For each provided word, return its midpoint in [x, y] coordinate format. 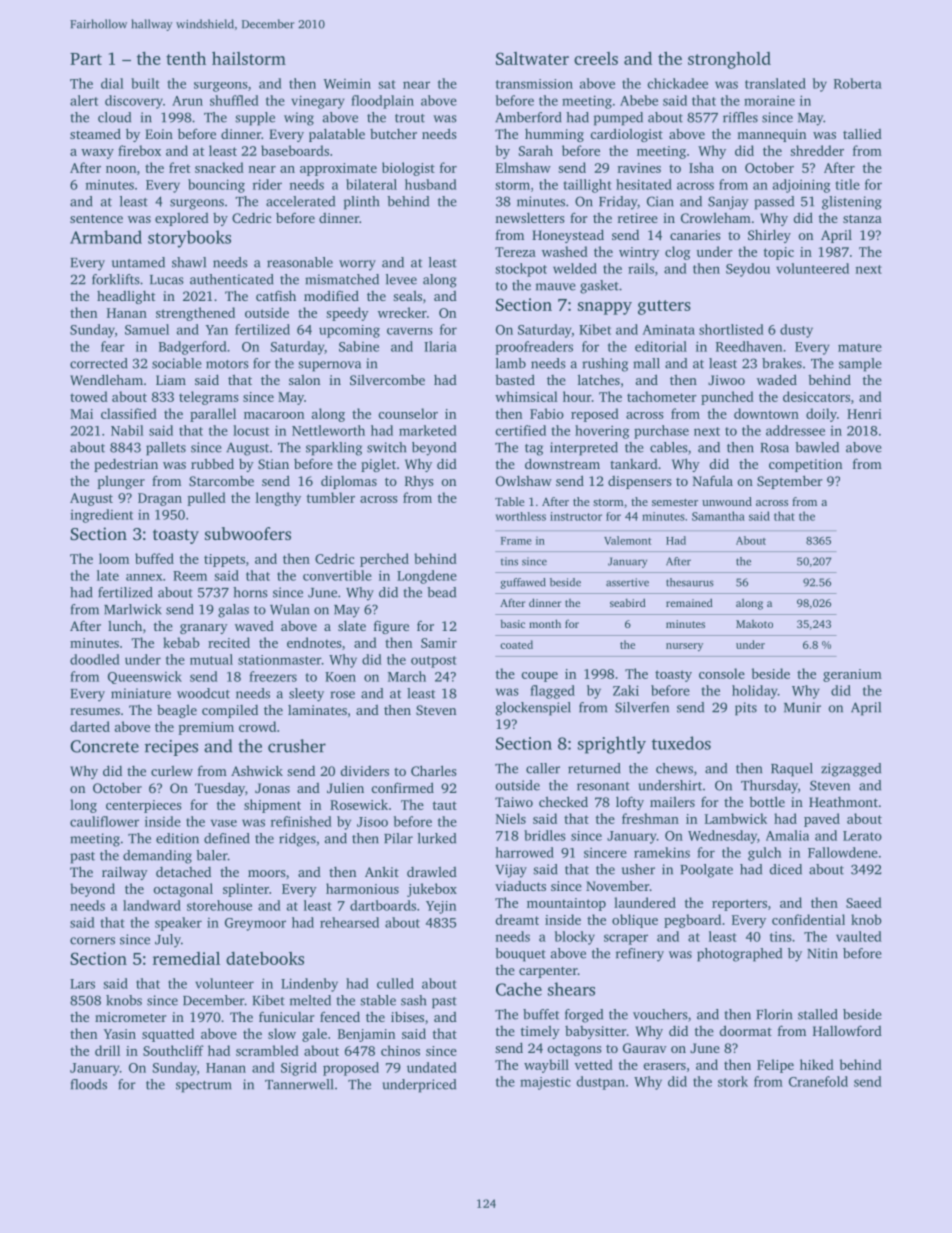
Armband [106, 237]
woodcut [203, 693]
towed [89, 396]
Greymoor [255, 924]
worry [357, 265]
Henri [864, 414]
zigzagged [851, 770]
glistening [852, 203]
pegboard [692, 921]
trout [410, 118]
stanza [862, 218]
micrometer [130, 1017]
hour [577, 396]
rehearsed [349, 922]
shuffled [234, 100]
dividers [365, 770]
